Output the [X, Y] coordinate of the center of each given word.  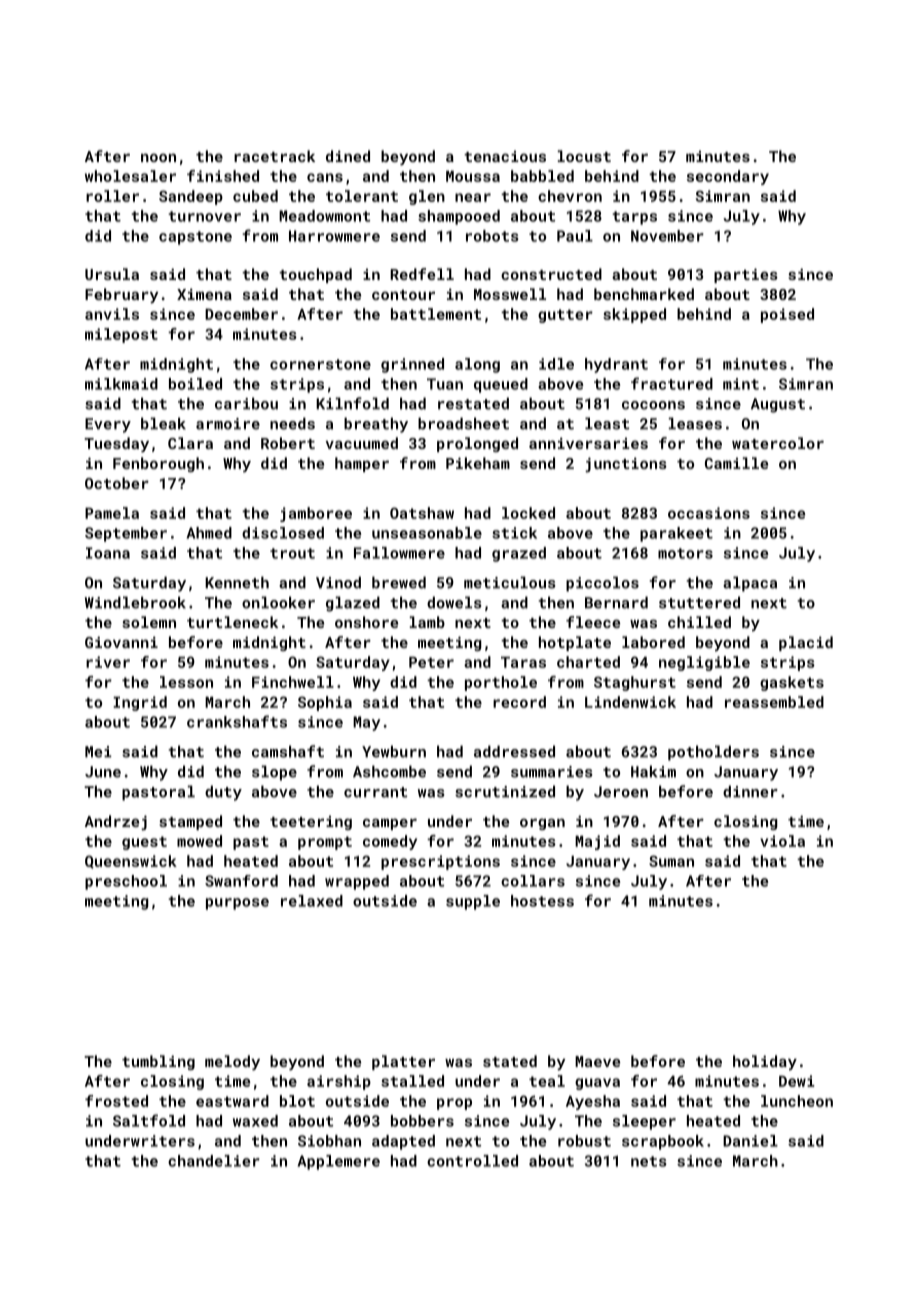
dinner [750, 791]
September [126, 534]
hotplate [575, 643]
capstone [195, 238]
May [366, 723]
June [103, 772]
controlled [472, 1161]
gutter [565, 316]
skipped [634, 315]
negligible [704, 663]
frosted [116, 1101]
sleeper [644, 1122]
